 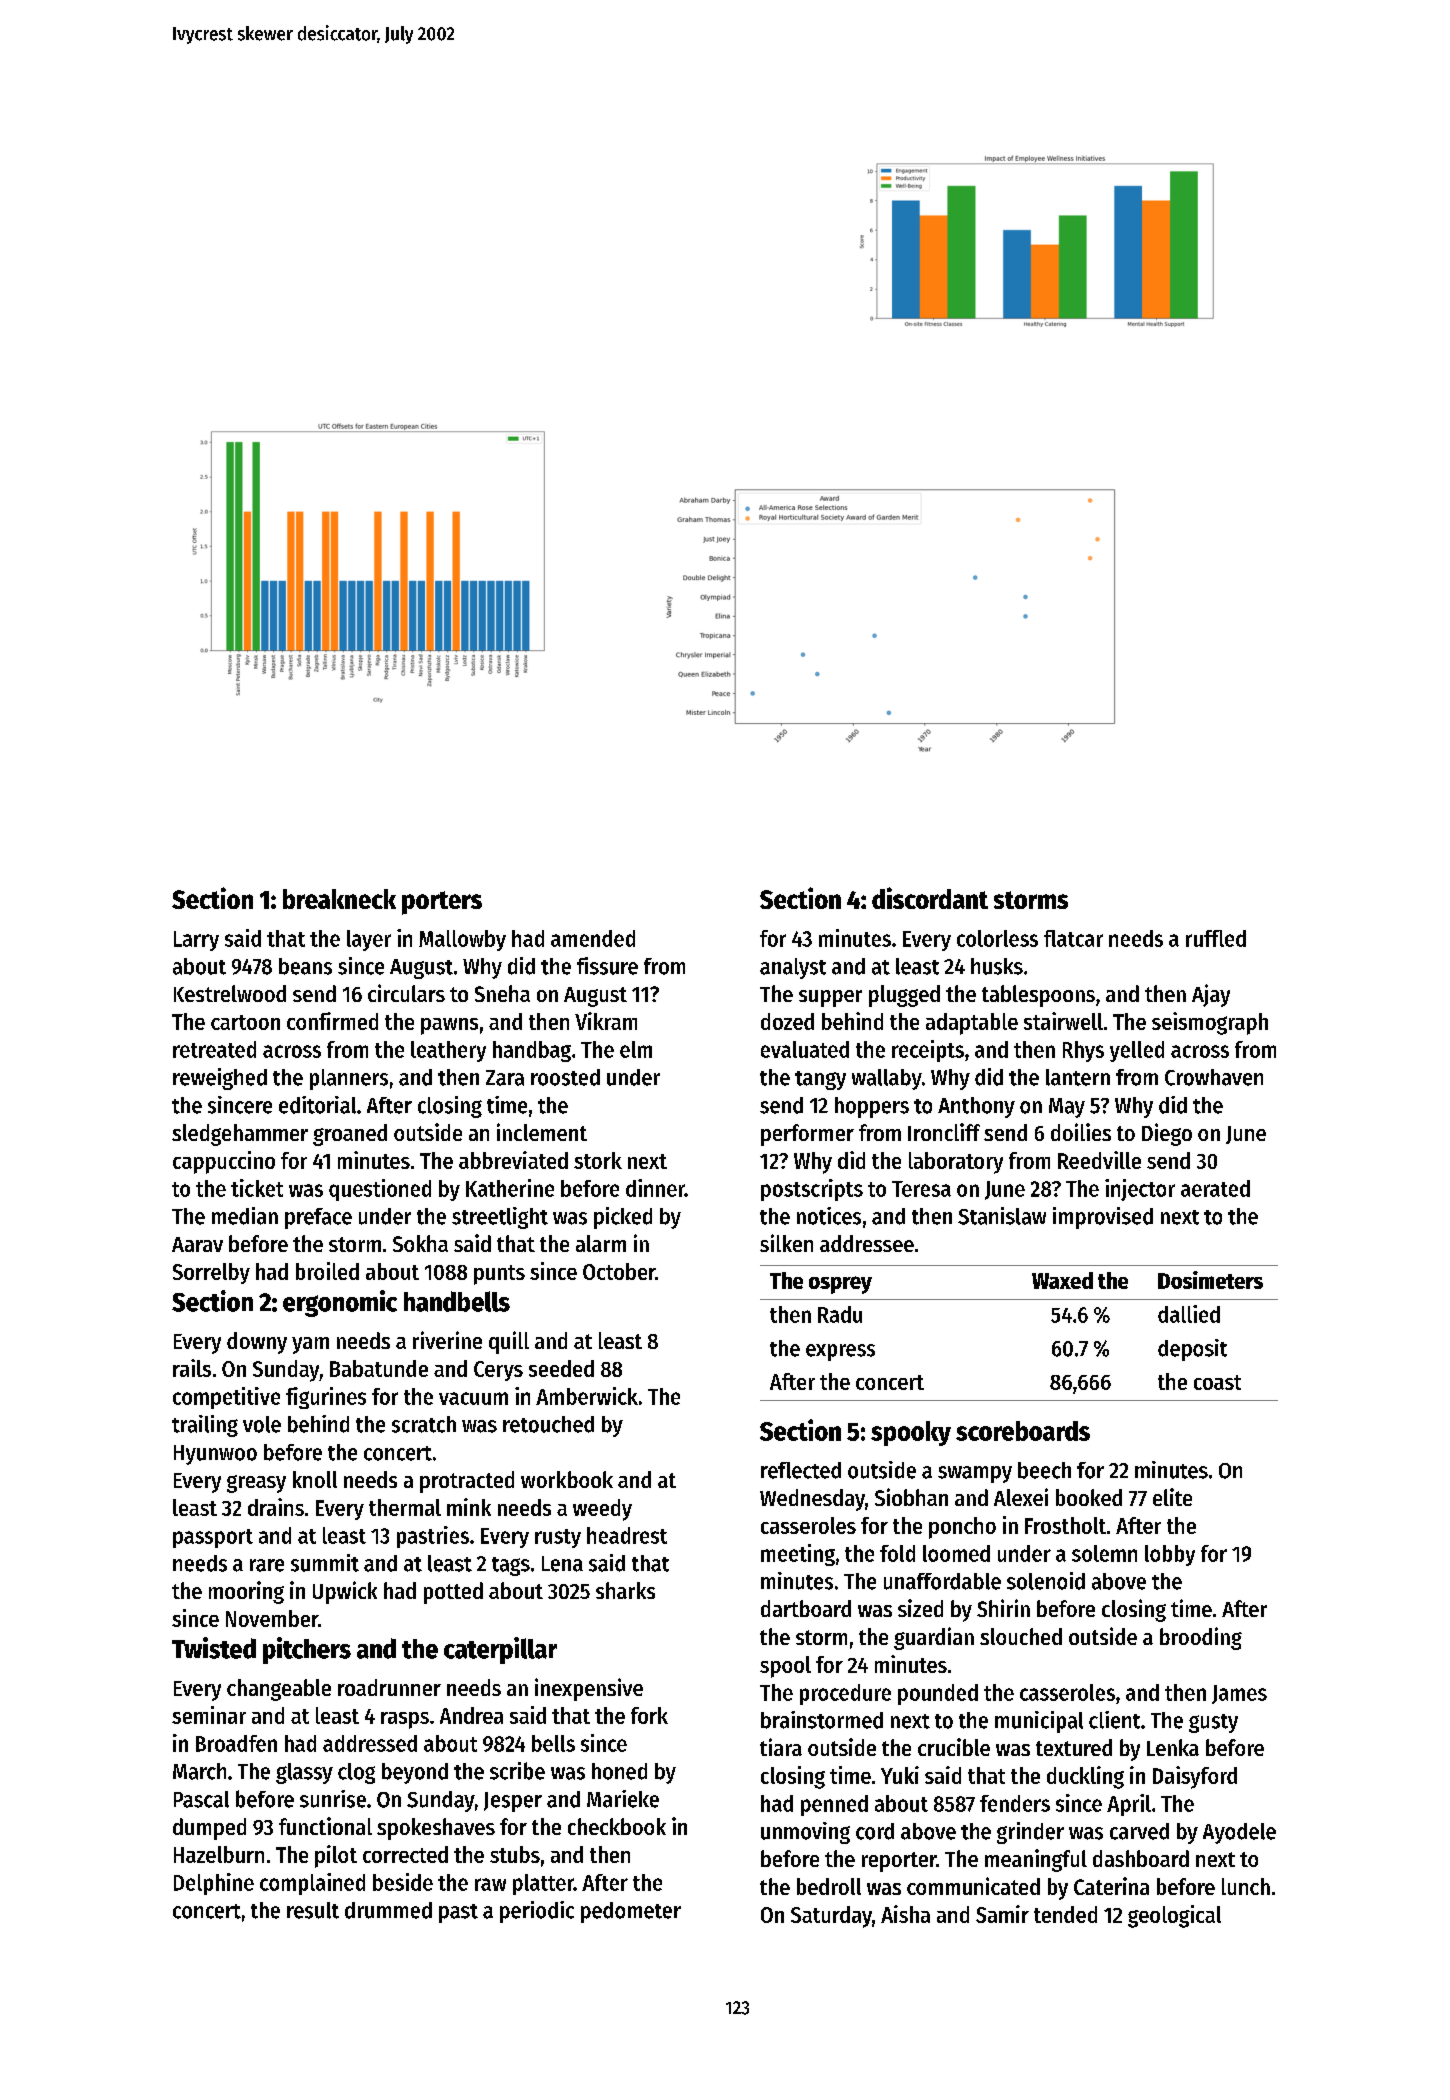 What do you see at coordinates (1217, 1382) in the image?
I see `coast` at bounding box center [1217, 1382].
